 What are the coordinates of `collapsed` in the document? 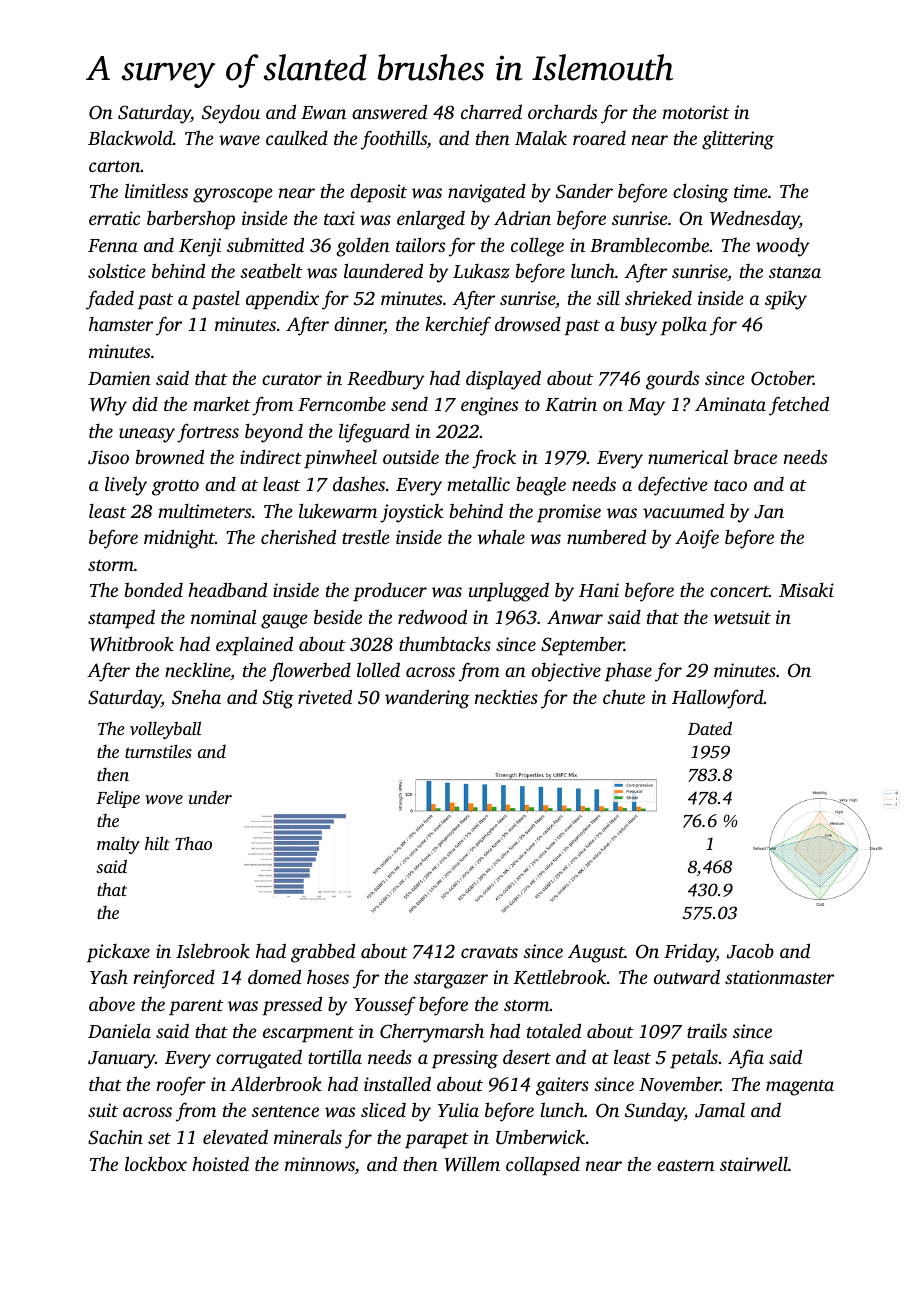 It's located at (543, 1165).
